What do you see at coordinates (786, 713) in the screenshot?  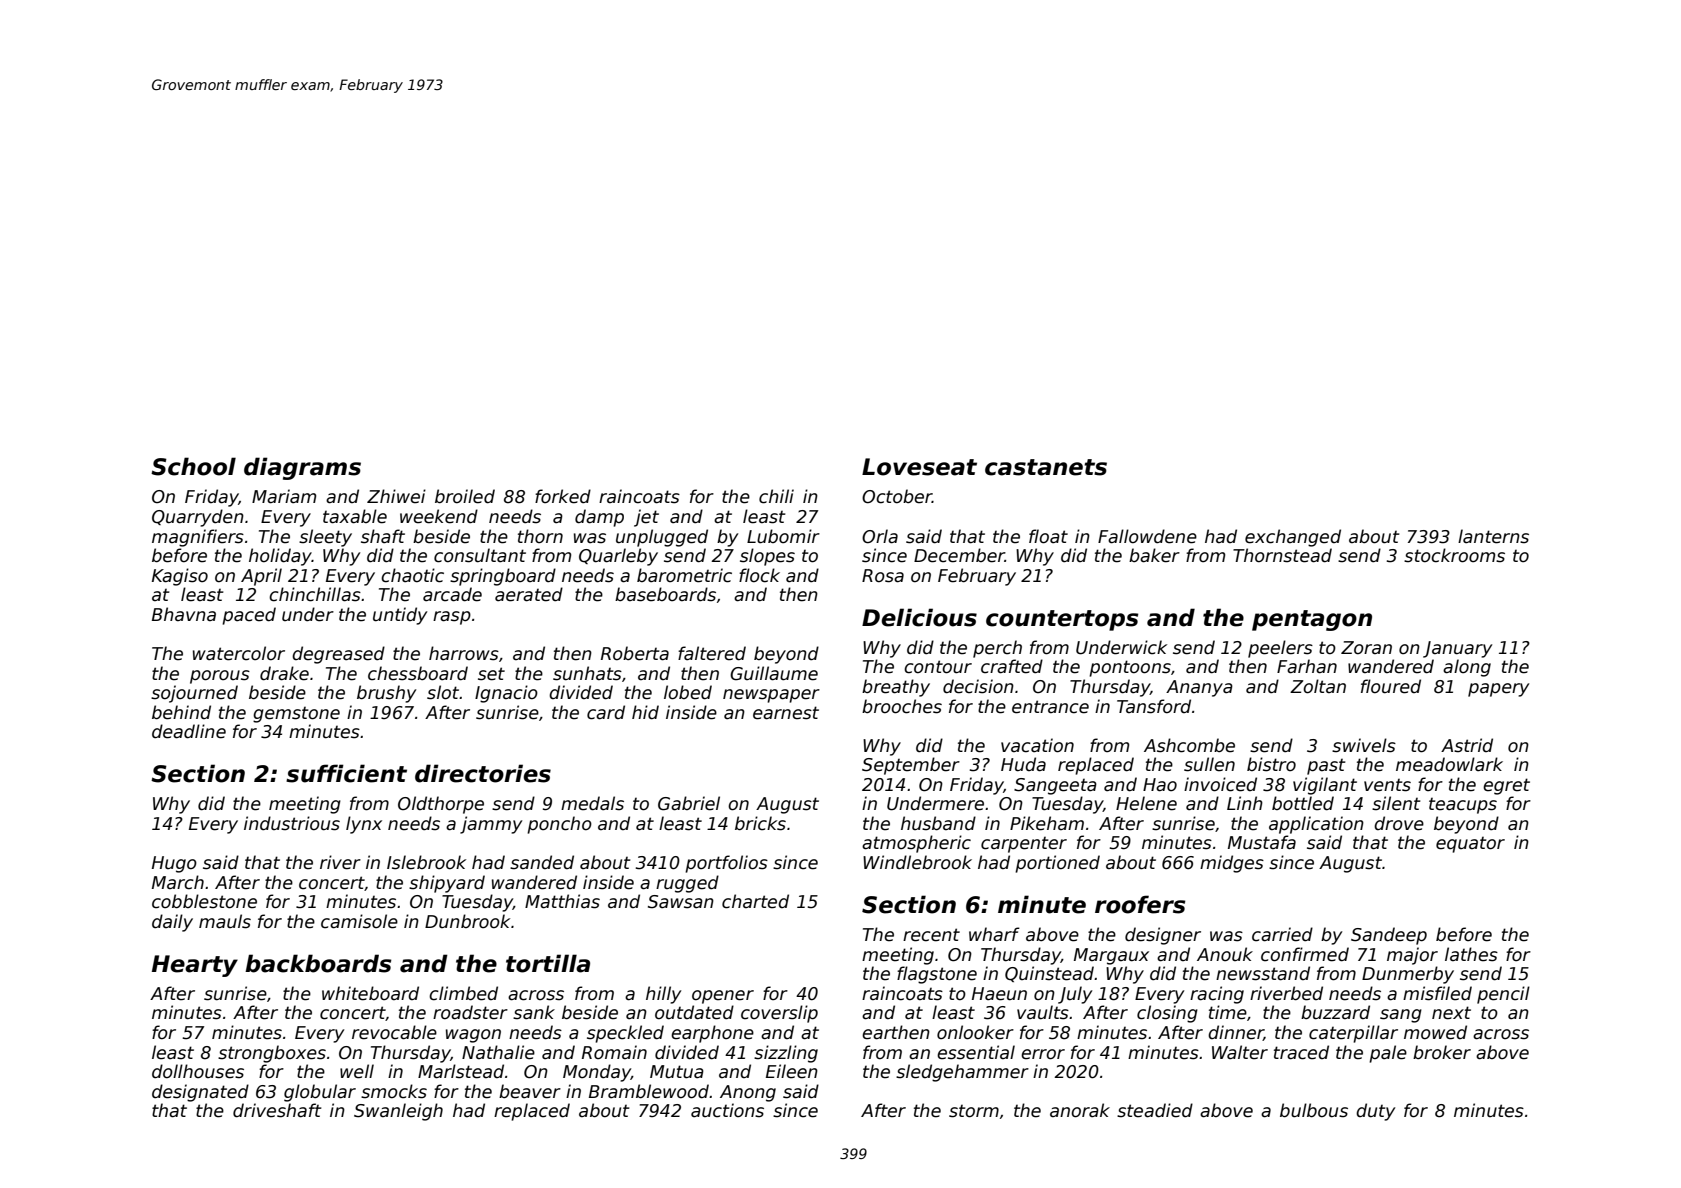 I see `earnest` at bounding box center [786, 713].
